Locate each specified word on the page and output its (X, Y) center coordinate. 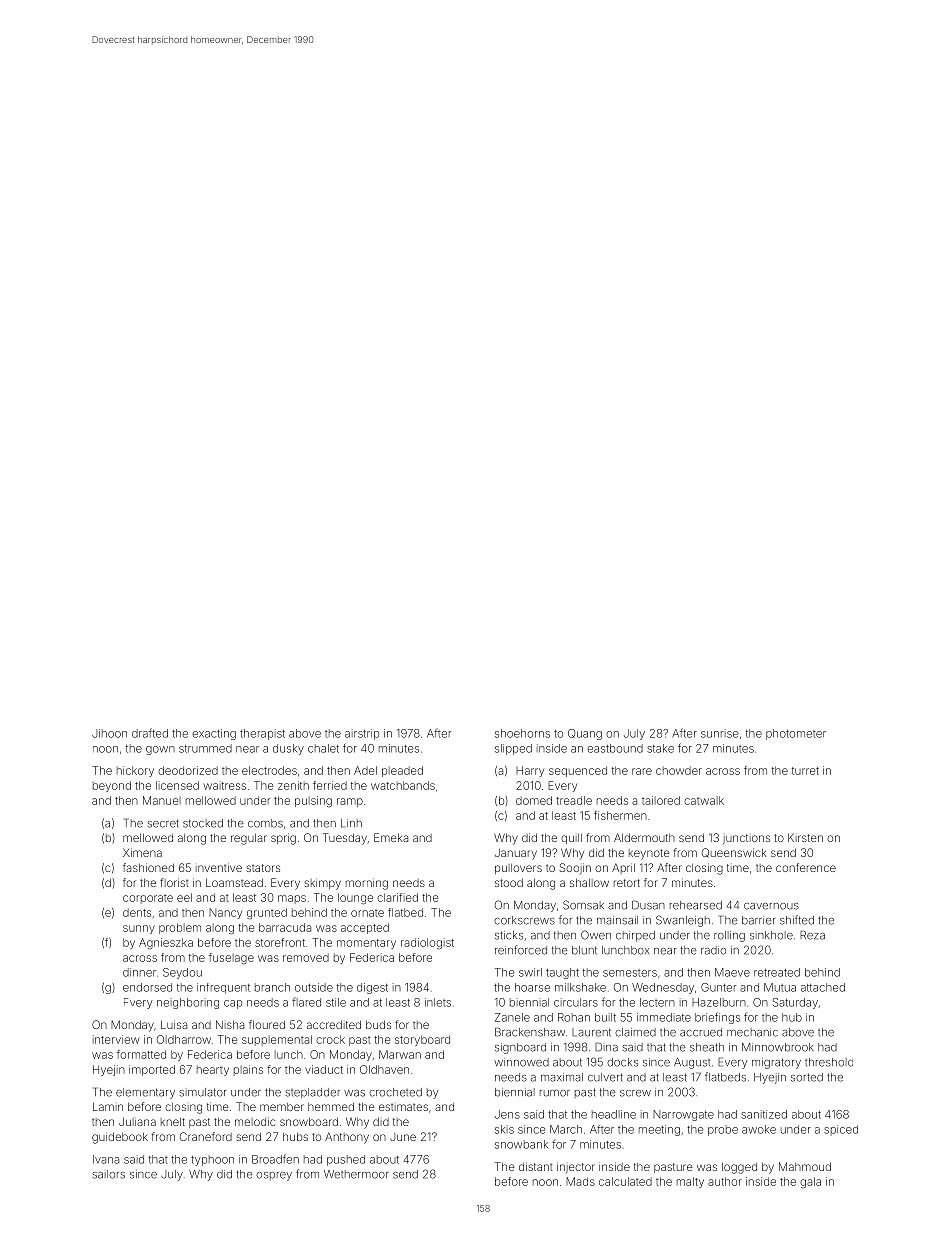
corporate (148, 899)
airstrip (362, 734)
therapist (262, 734)
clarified (397, 897)
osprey (274, 1176)
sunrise (719, 733)
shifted (797, 920)
